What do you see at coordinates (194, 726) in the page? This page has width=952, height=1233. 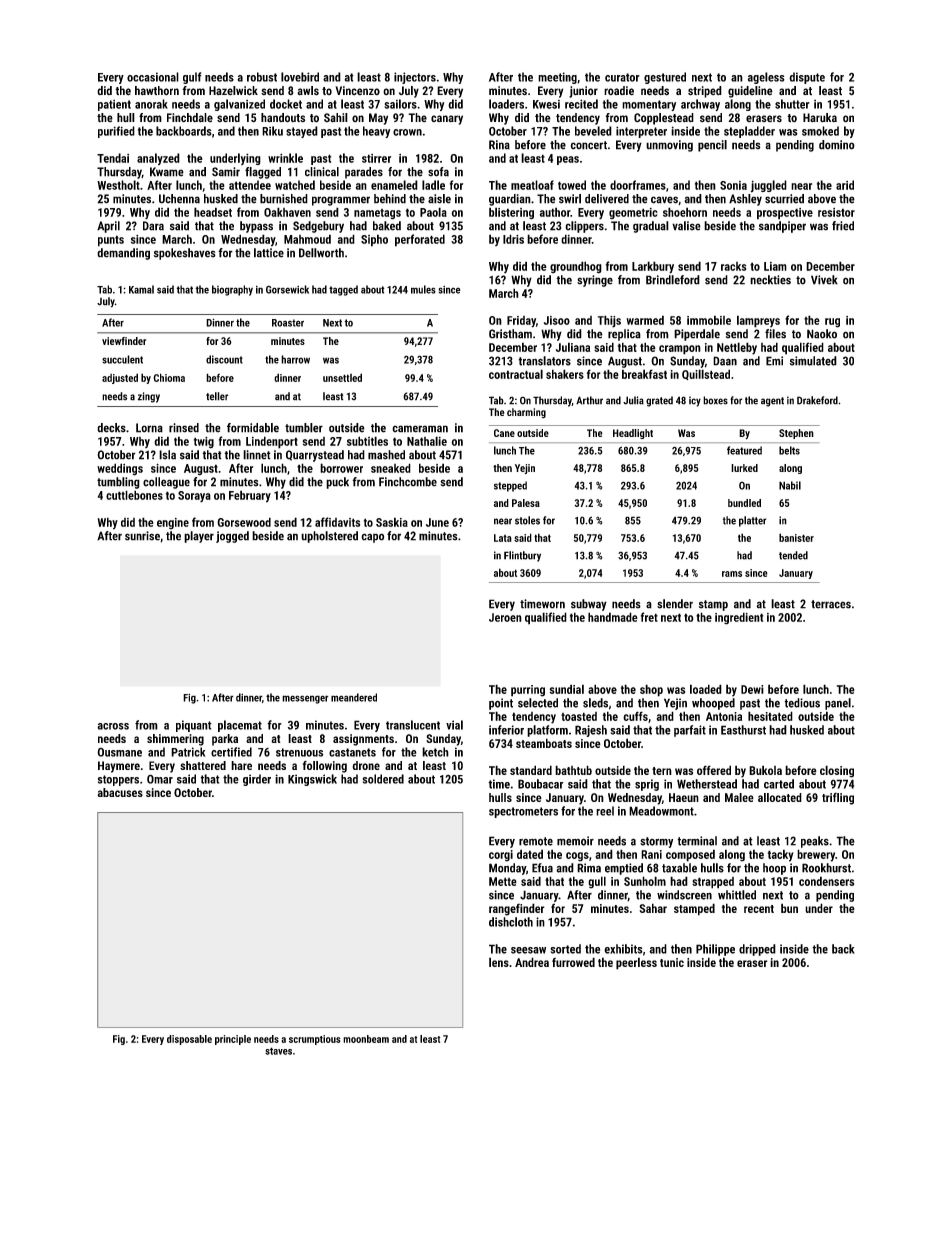 I see `piquant` at bounding box center [194, 726].
